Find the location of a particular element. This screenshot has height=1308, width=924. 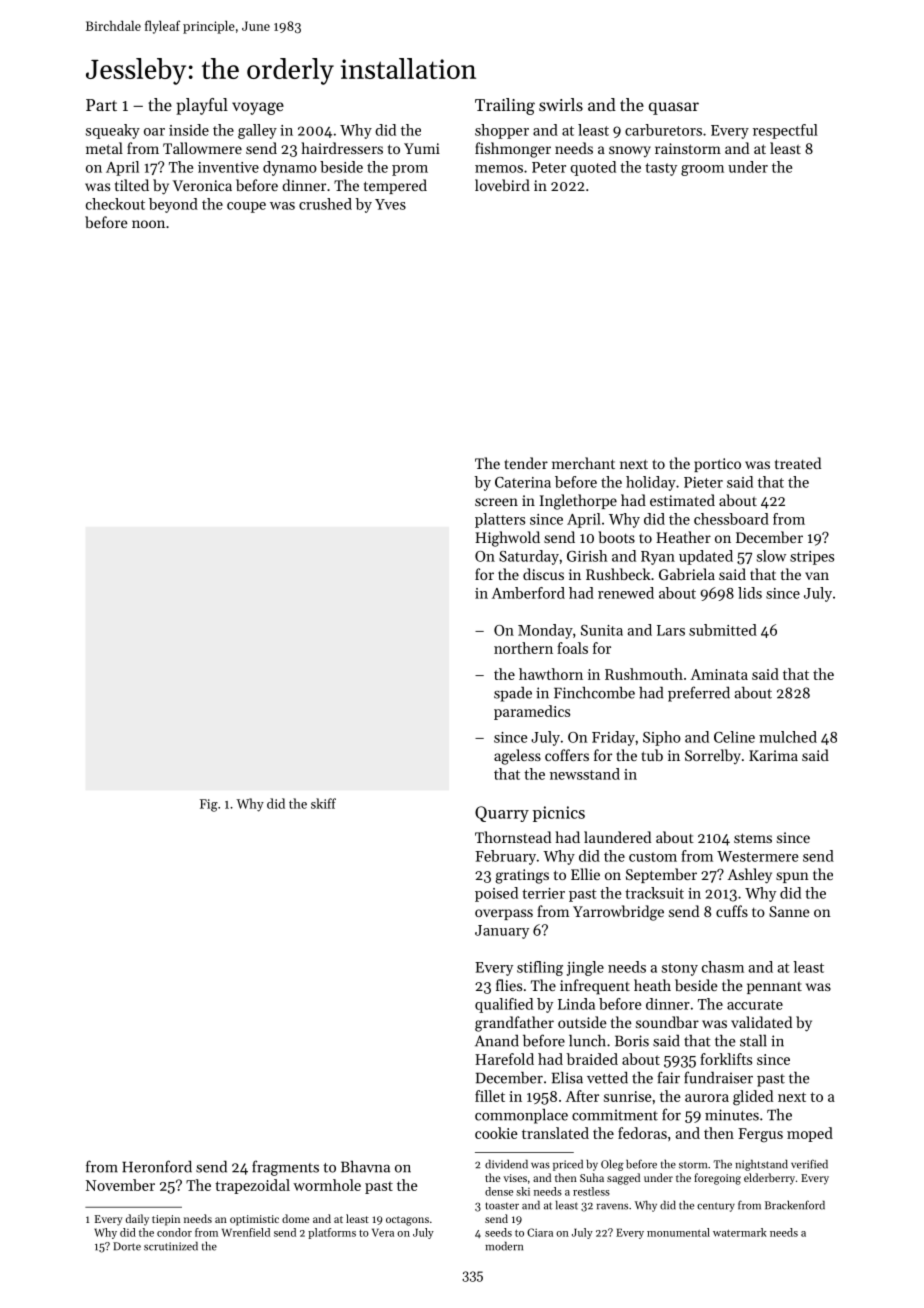

swirls is located at coordinates (561, 104).
